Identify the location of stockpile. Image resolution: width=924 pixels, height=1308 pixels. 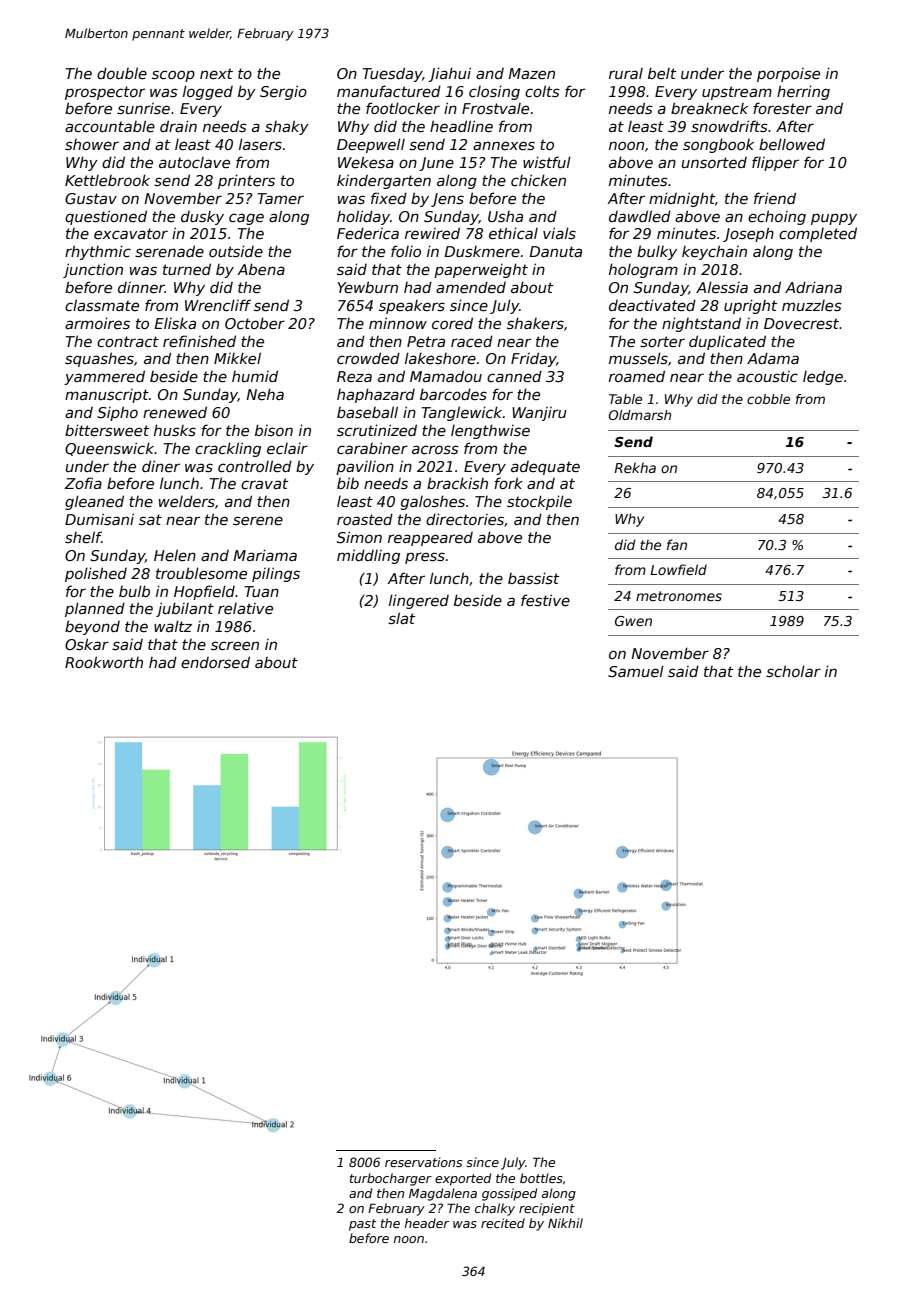
(539, 502).
